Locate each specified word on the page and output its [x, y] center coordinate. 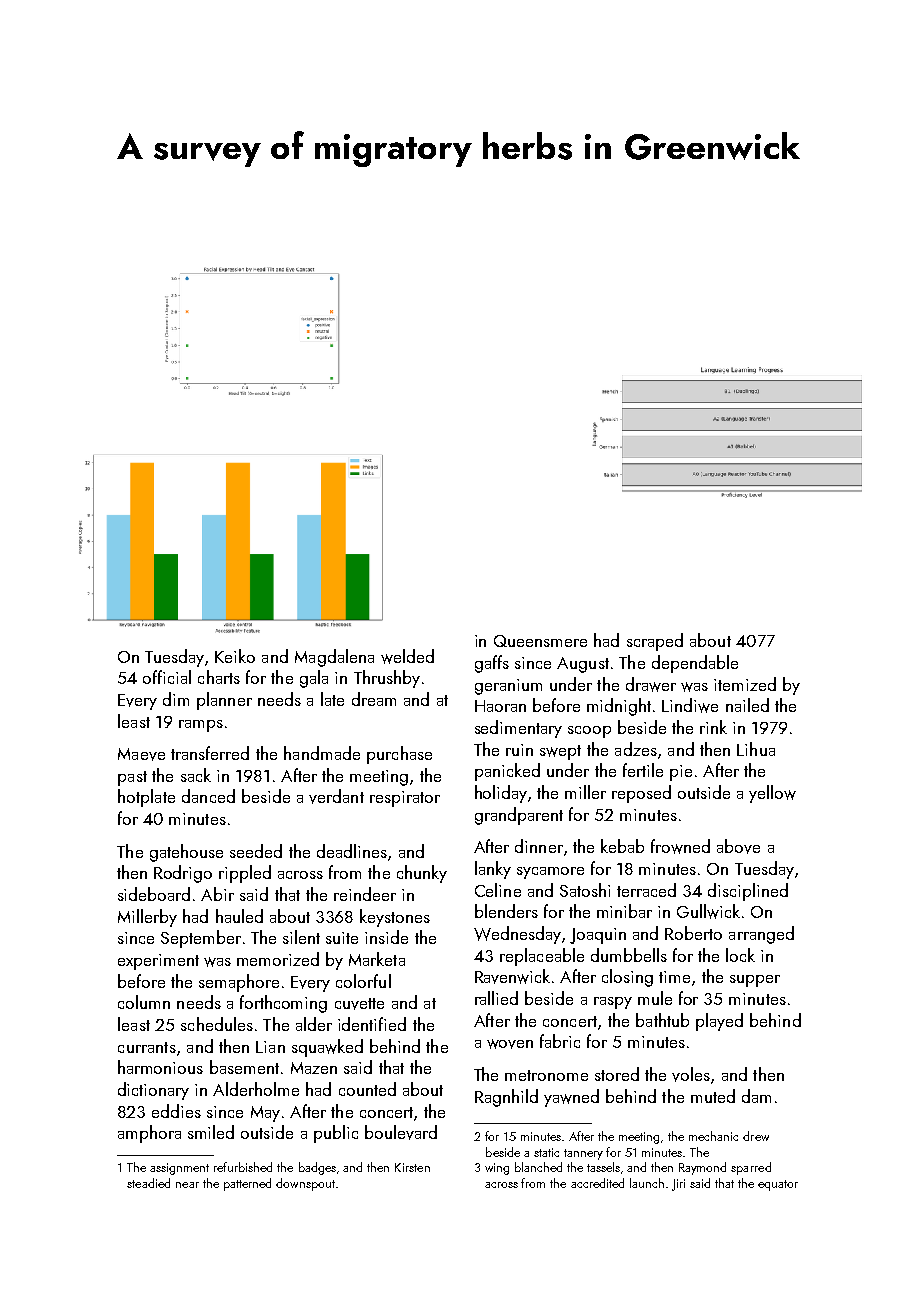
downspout [305, 1184]
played [719, 1022]
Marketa [377, 959]
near [187, 1185]
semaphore [239, 983]
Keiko [235, 656]
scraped [655, 642]
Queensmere [540, 641]
